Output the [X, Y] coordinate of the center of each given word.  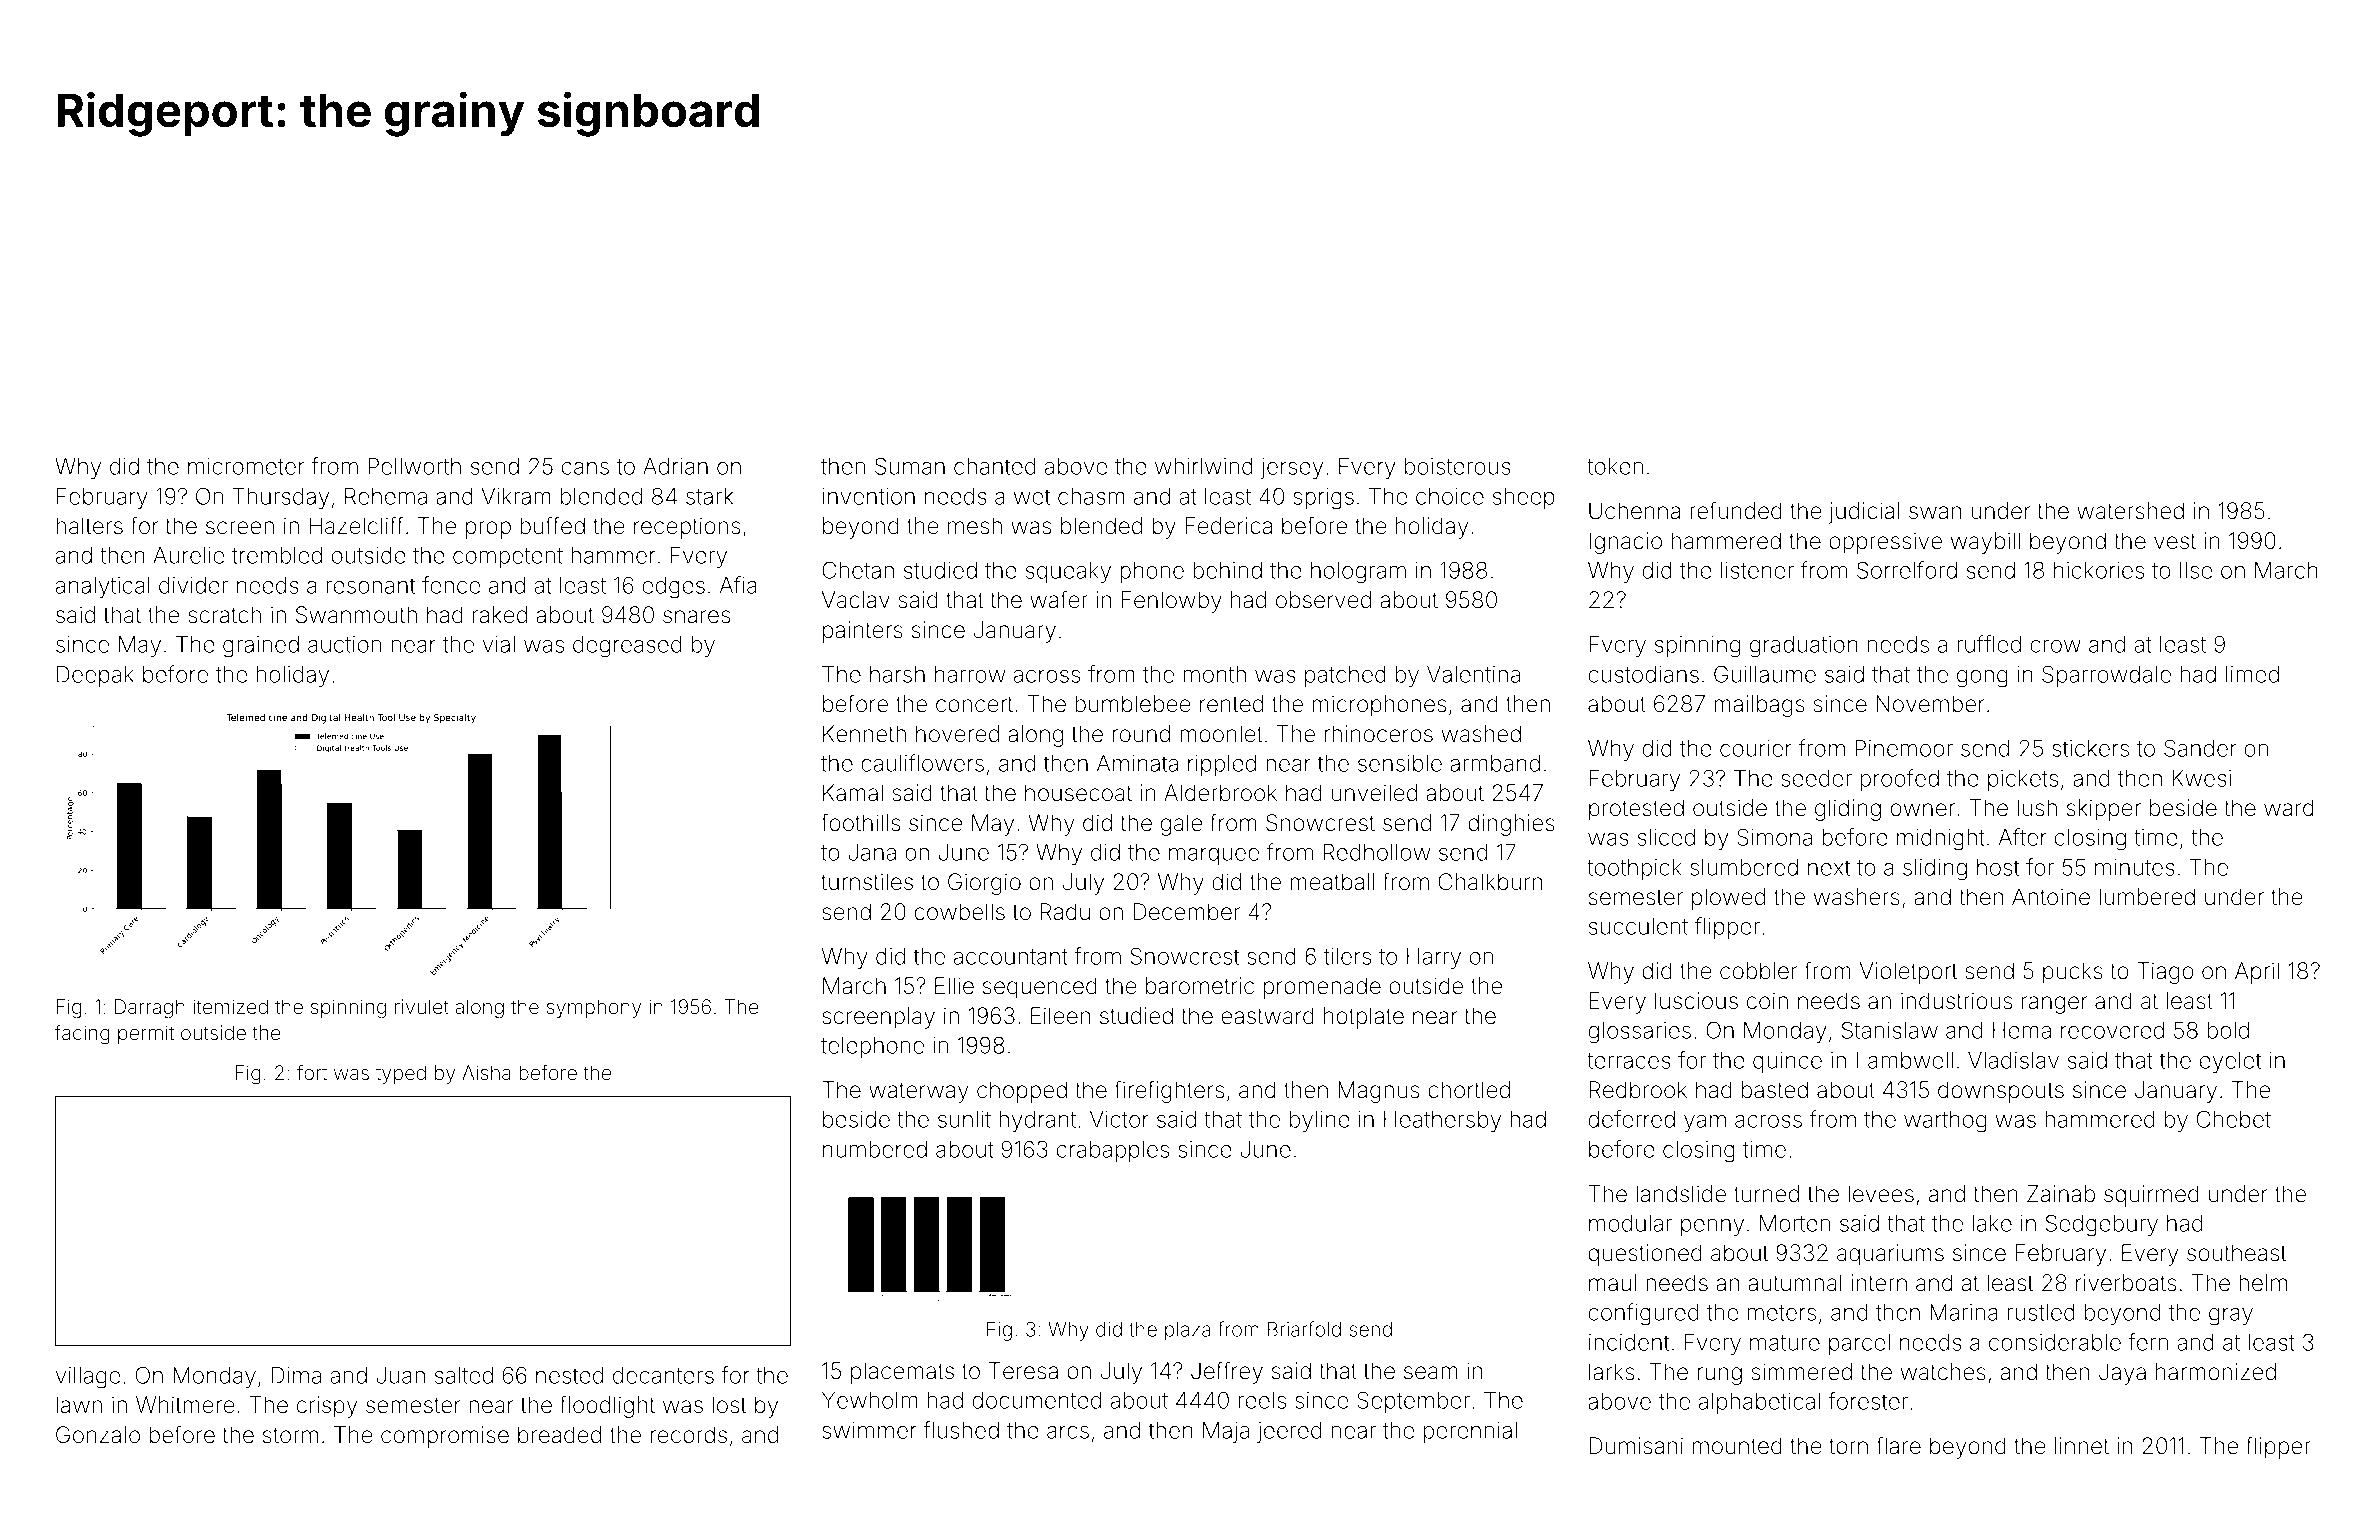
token [1615, 466]
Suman [910, 466]
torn [1848, 1446]
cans [585, 468]
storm [290, 1435]
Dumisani [1636, 1446]
